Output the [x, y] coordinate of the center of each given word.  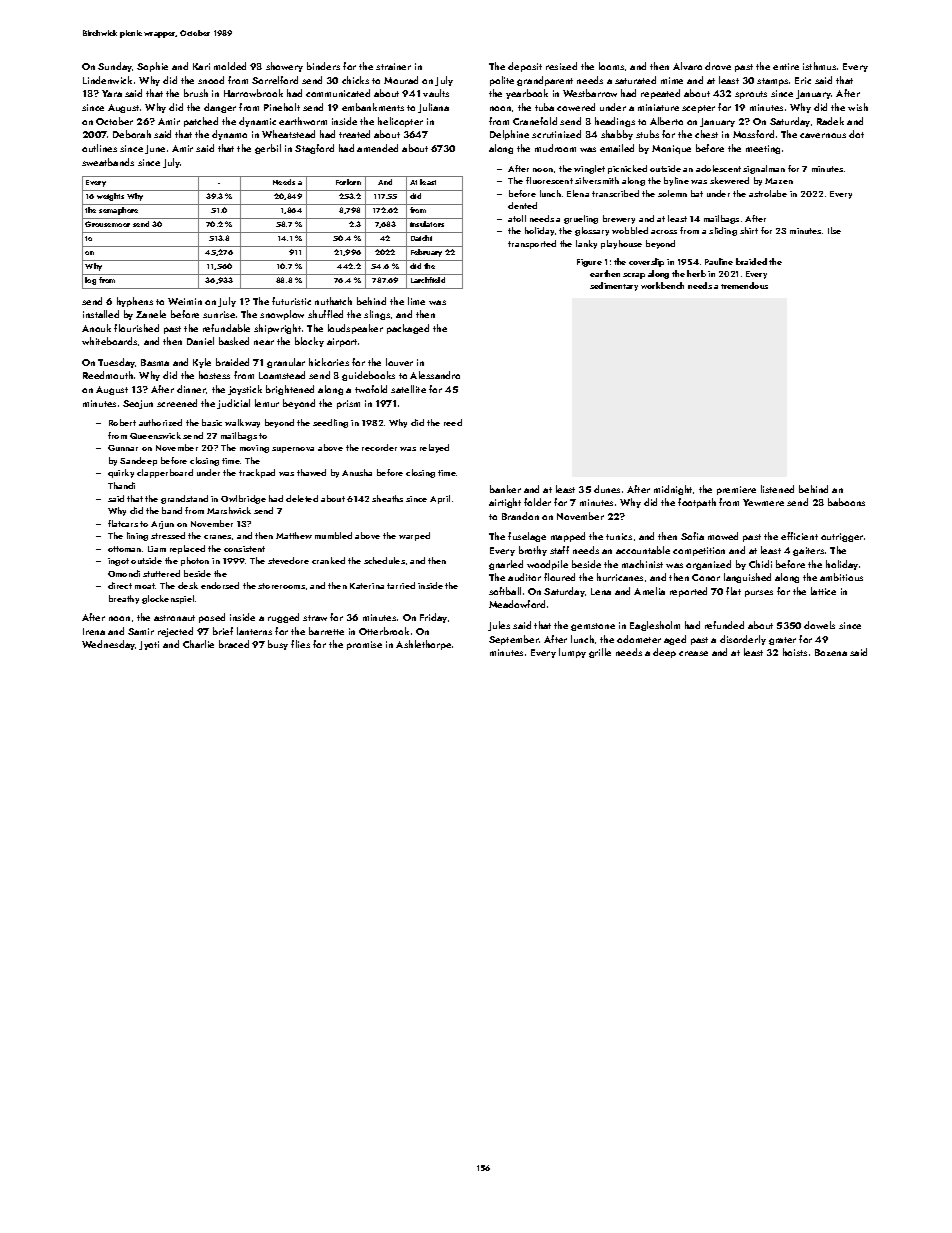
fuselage [527, 537]
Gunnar [123, 448]
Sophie [152, 67]
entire [786, 66]
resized [561, 66]
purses [759, 593]
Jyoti [149, 645]
